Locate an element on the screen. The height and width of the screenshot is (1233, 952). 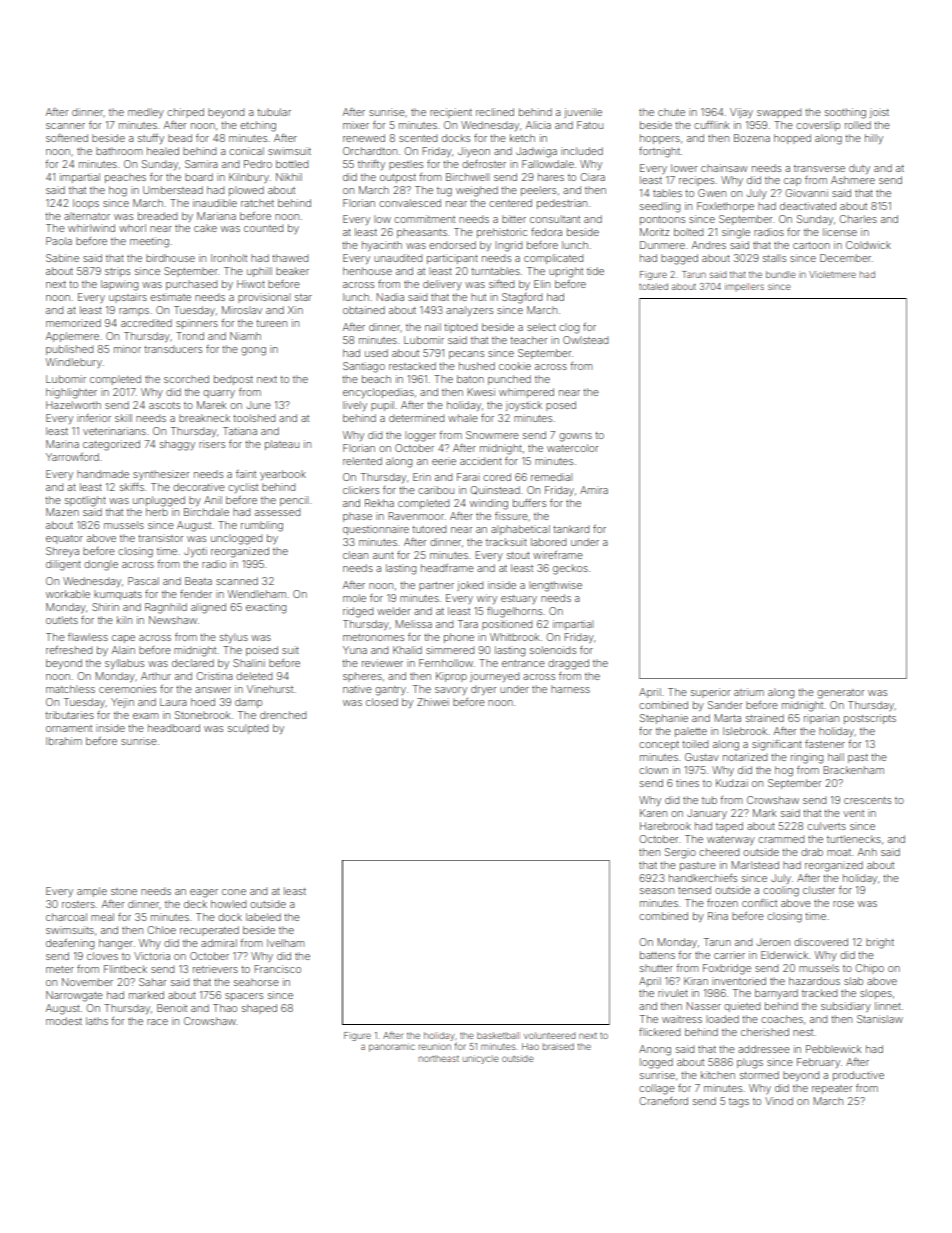
tubular is located at coordinates (274, 112).
